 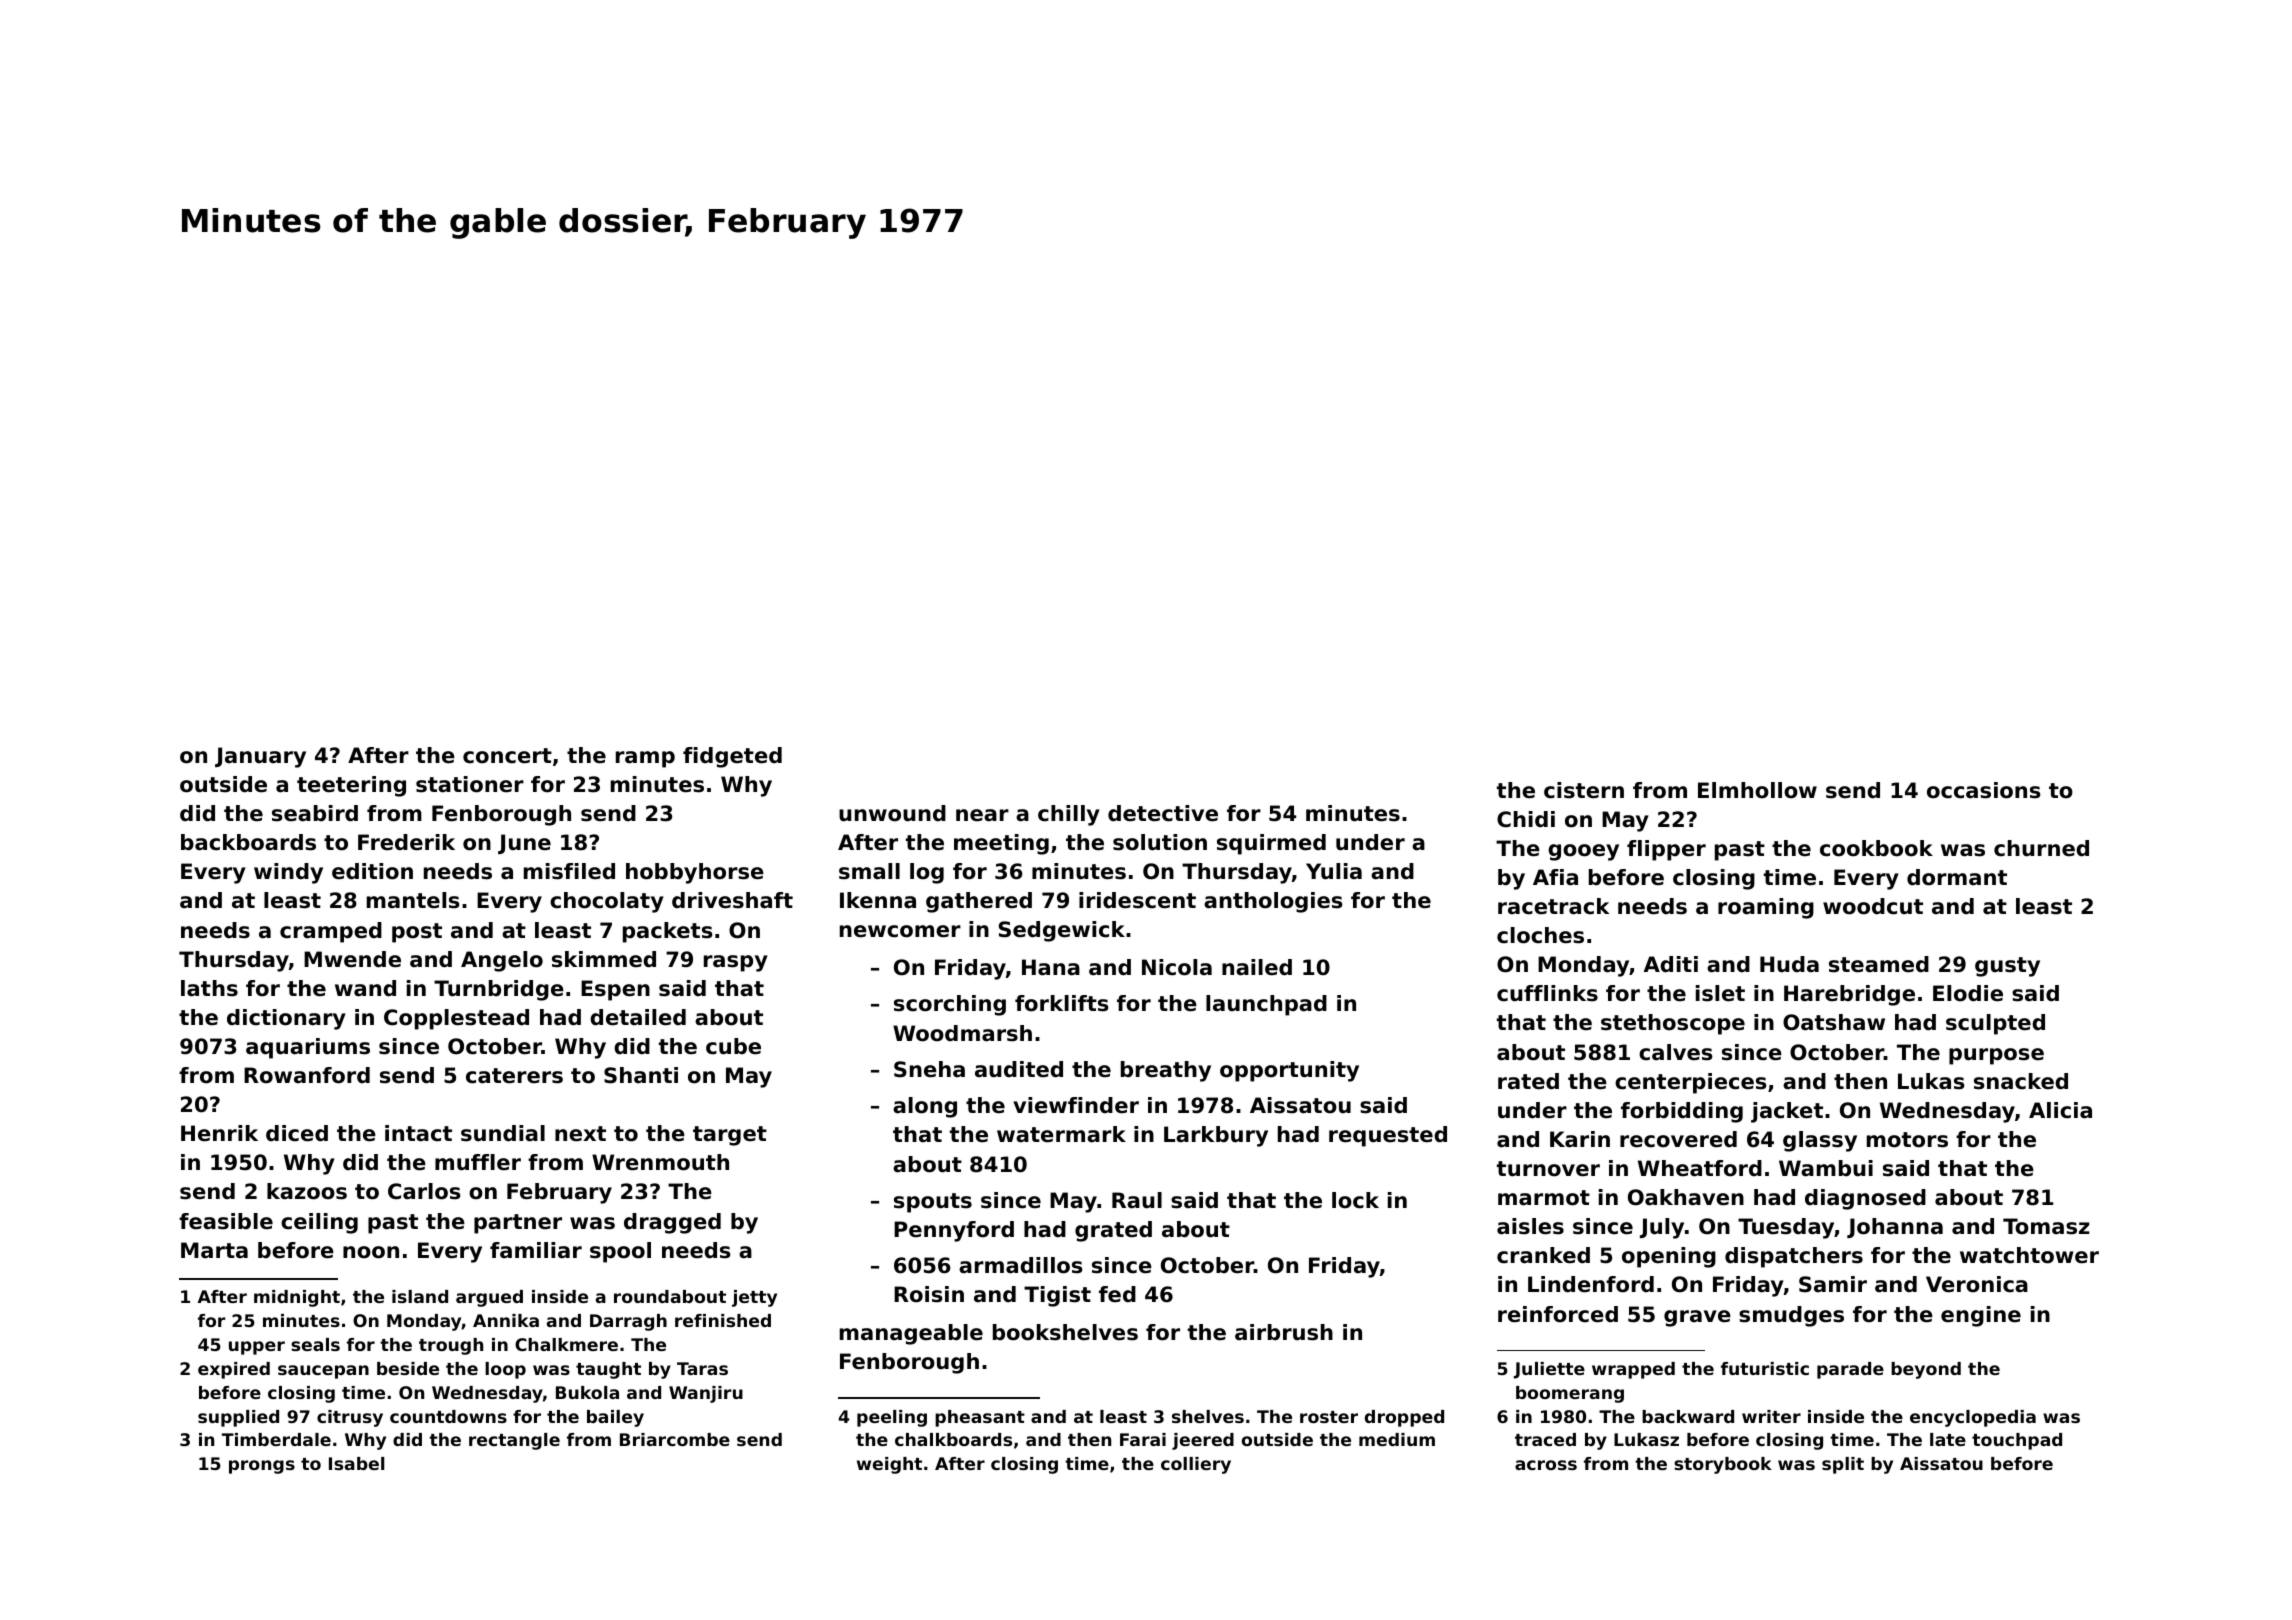 What do you see at coordinates (1137, 1200) in the screenshot?
I see `Raul` at bounding box center [1137, 1200].
